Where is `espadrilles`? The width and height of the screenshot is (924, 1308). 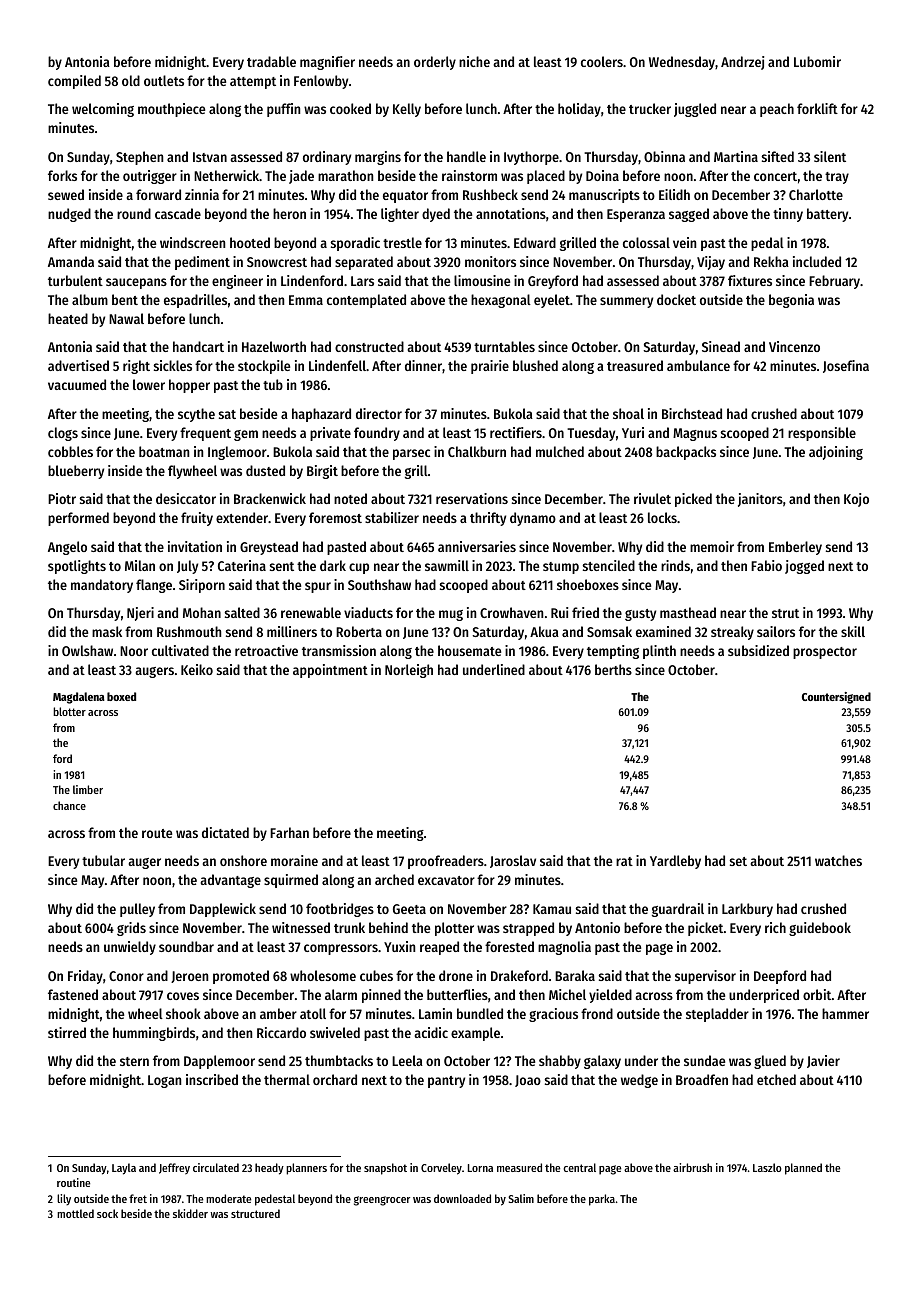
espadrilles is located at coordinates (195, 301).
